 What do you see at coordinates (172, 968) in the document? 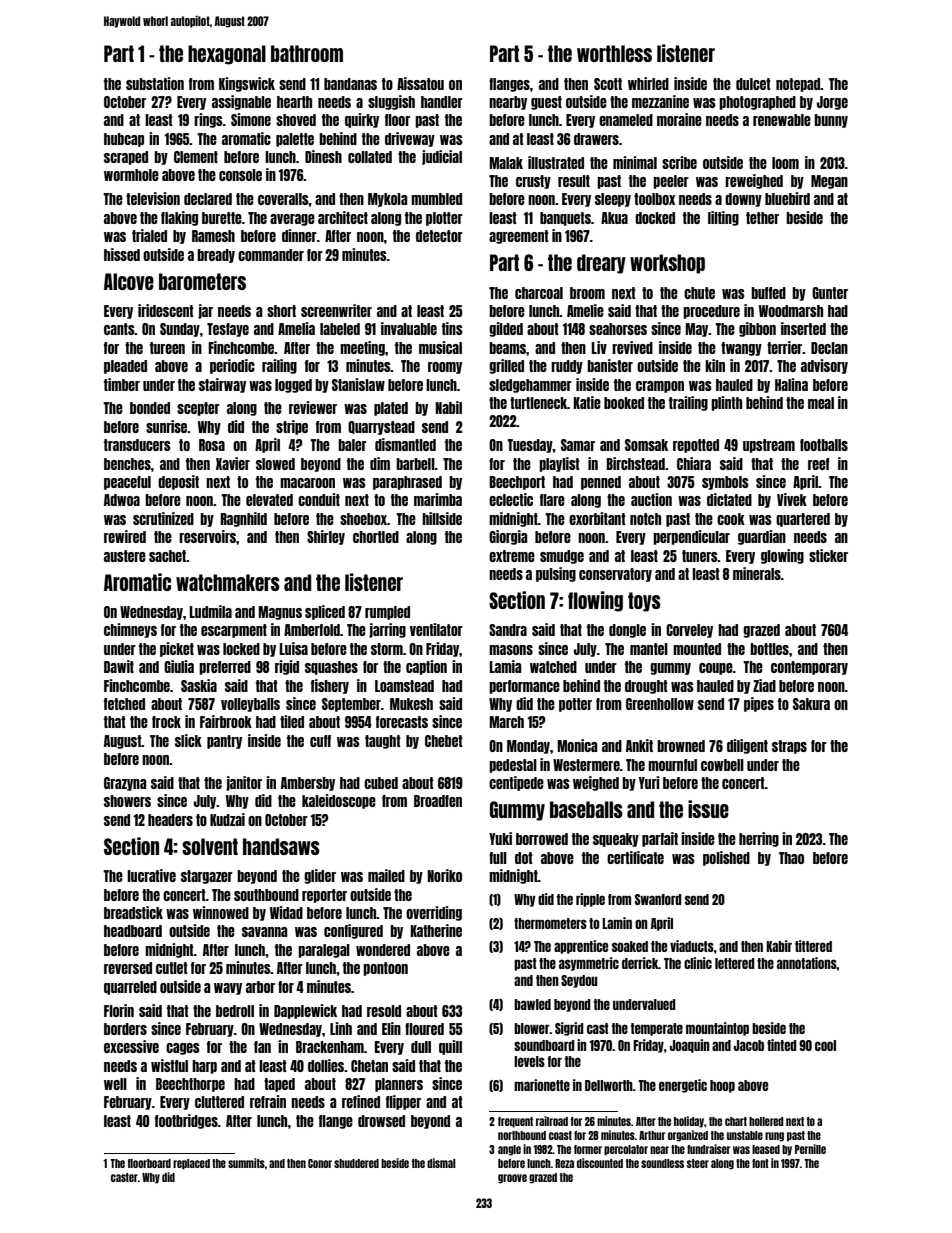
I see `cutlet` at bounding box center [172, 968].
